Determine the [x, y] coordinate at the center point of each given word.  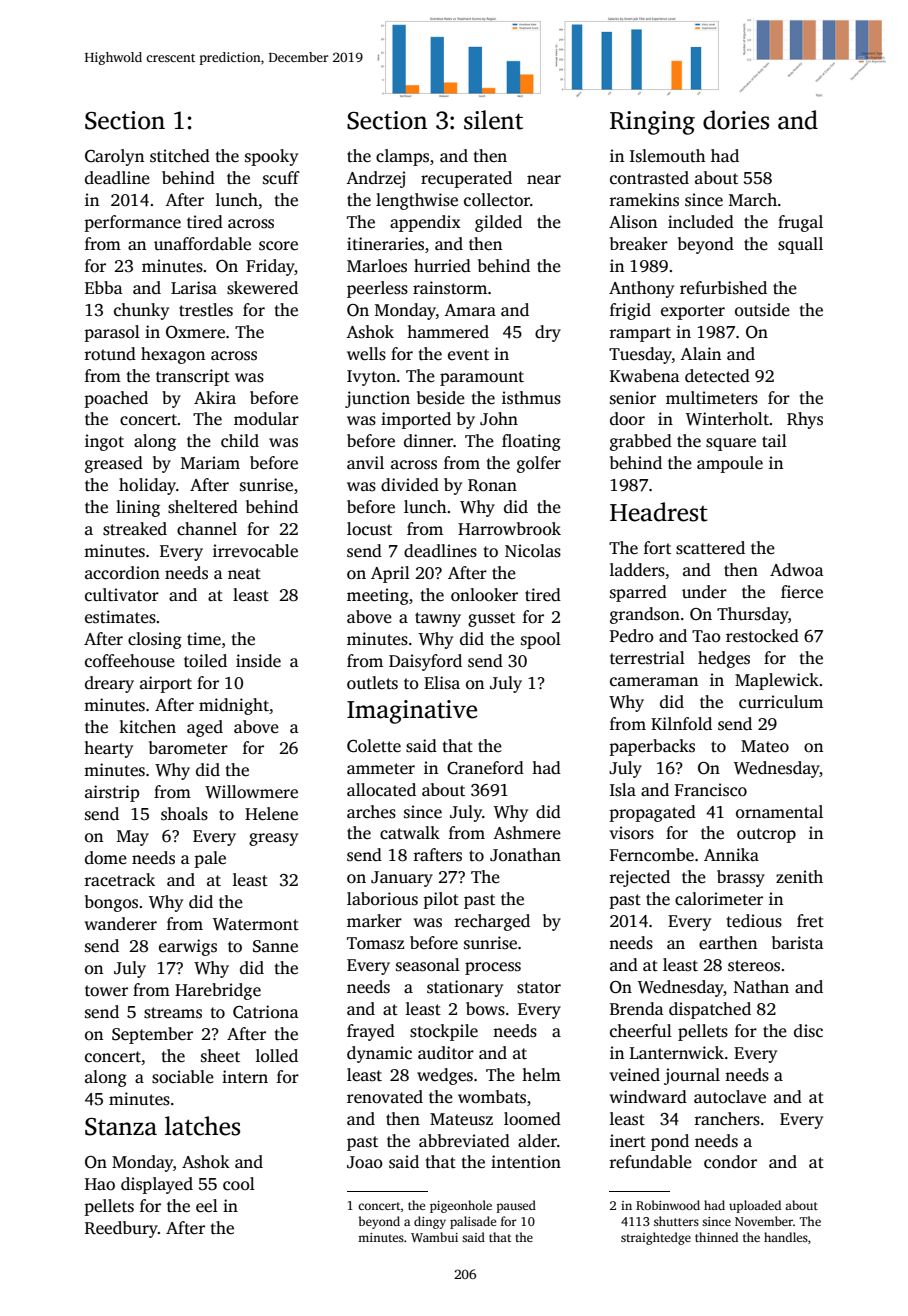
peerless [377, 289]
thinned [716, 1237]
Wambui [434, 1237]
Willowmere [251, 792]
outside [762, 310]
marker [374, 920]
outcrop [766, 835]
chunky [141, 311]
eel [207, 1206]
